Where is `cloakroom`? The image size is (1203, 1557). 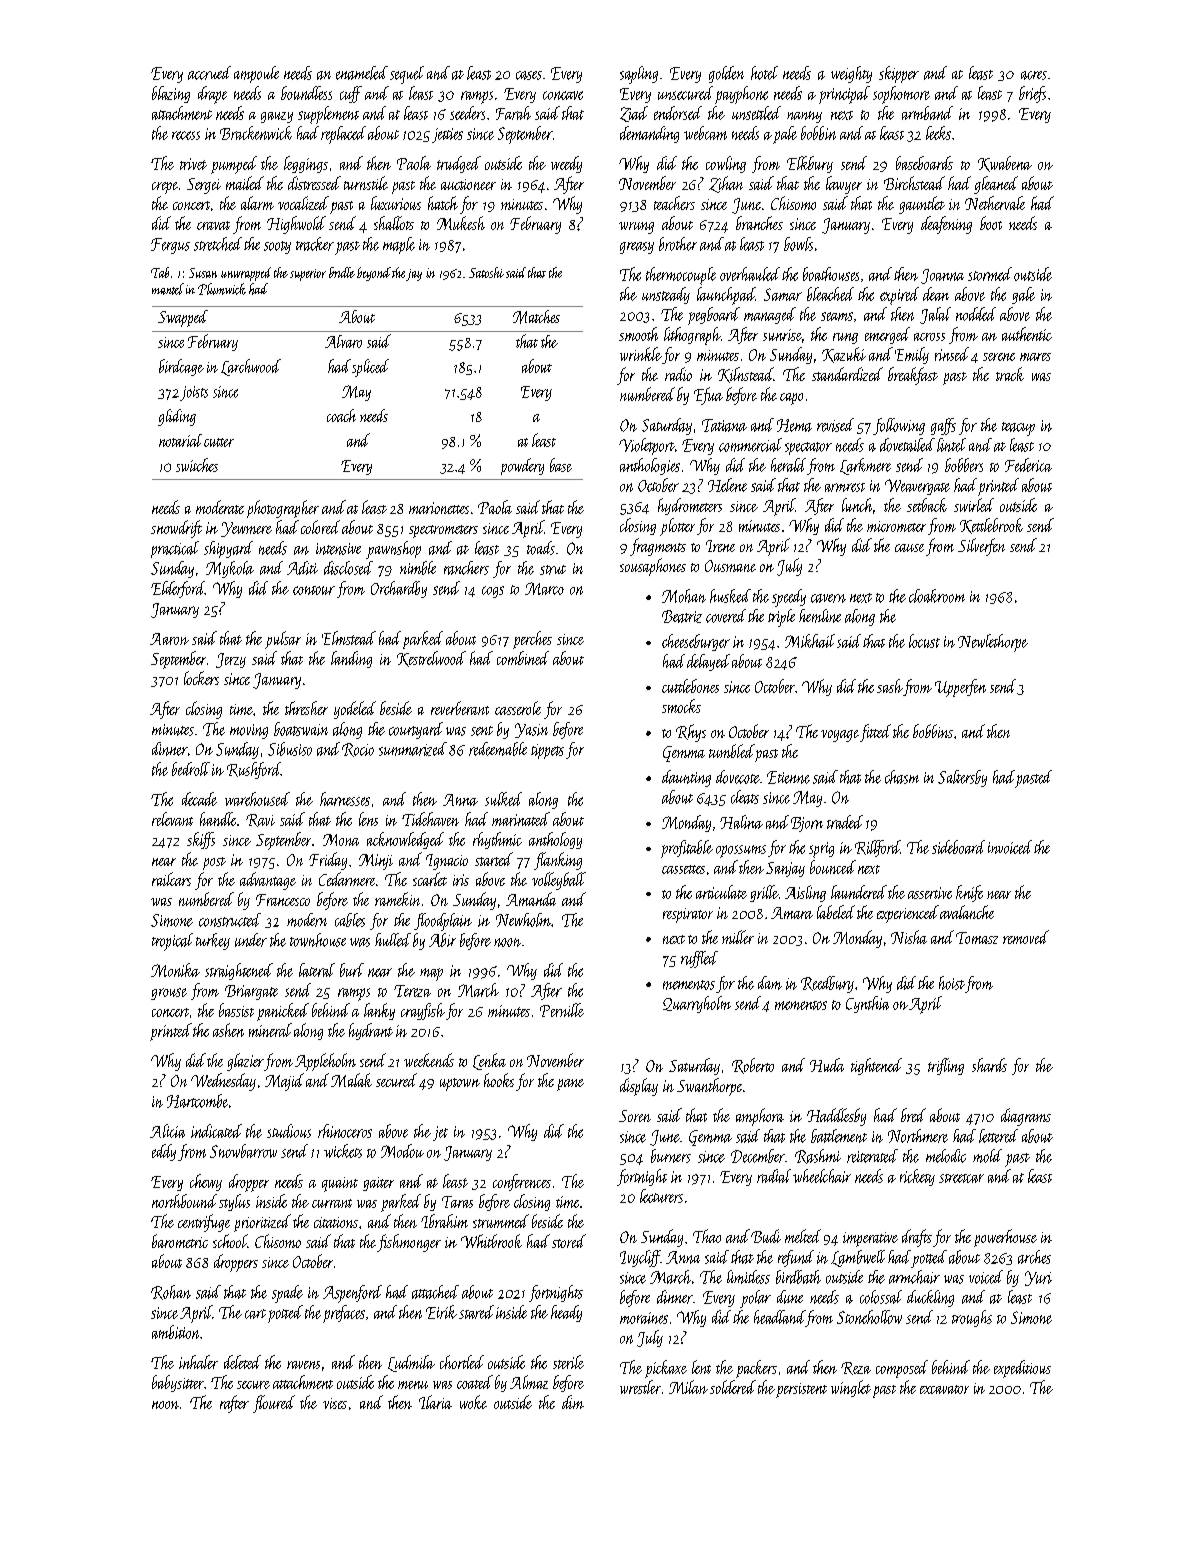
cloakroom is located at coordinates (937, 596).
